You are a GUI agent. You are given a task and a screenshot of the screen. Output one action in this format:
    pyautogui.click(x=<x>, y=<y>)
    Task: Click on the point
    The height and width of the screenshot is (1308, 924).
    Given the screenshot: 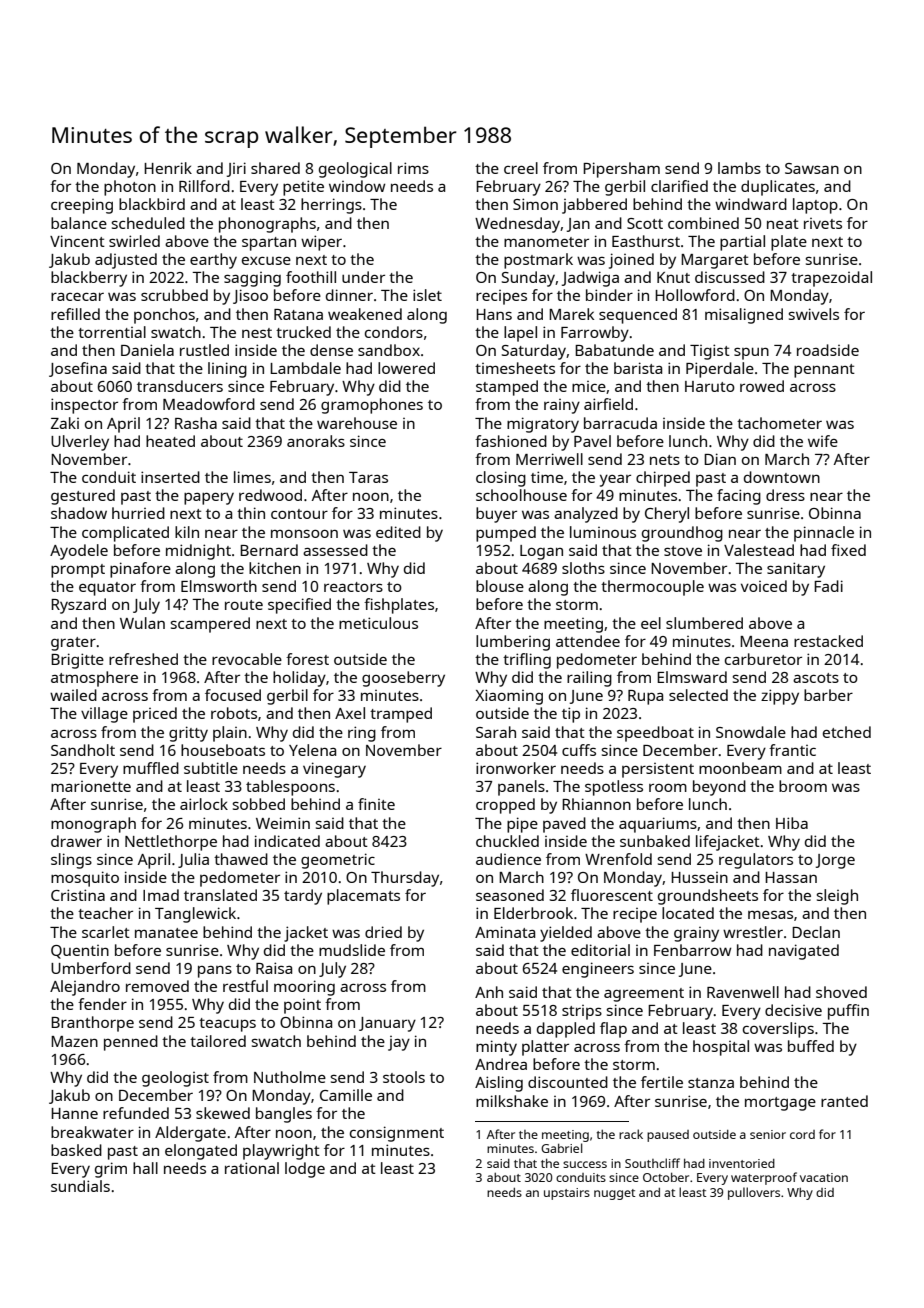 What is the action you would take?
    pyautogui.click(x=302, y=1006)
